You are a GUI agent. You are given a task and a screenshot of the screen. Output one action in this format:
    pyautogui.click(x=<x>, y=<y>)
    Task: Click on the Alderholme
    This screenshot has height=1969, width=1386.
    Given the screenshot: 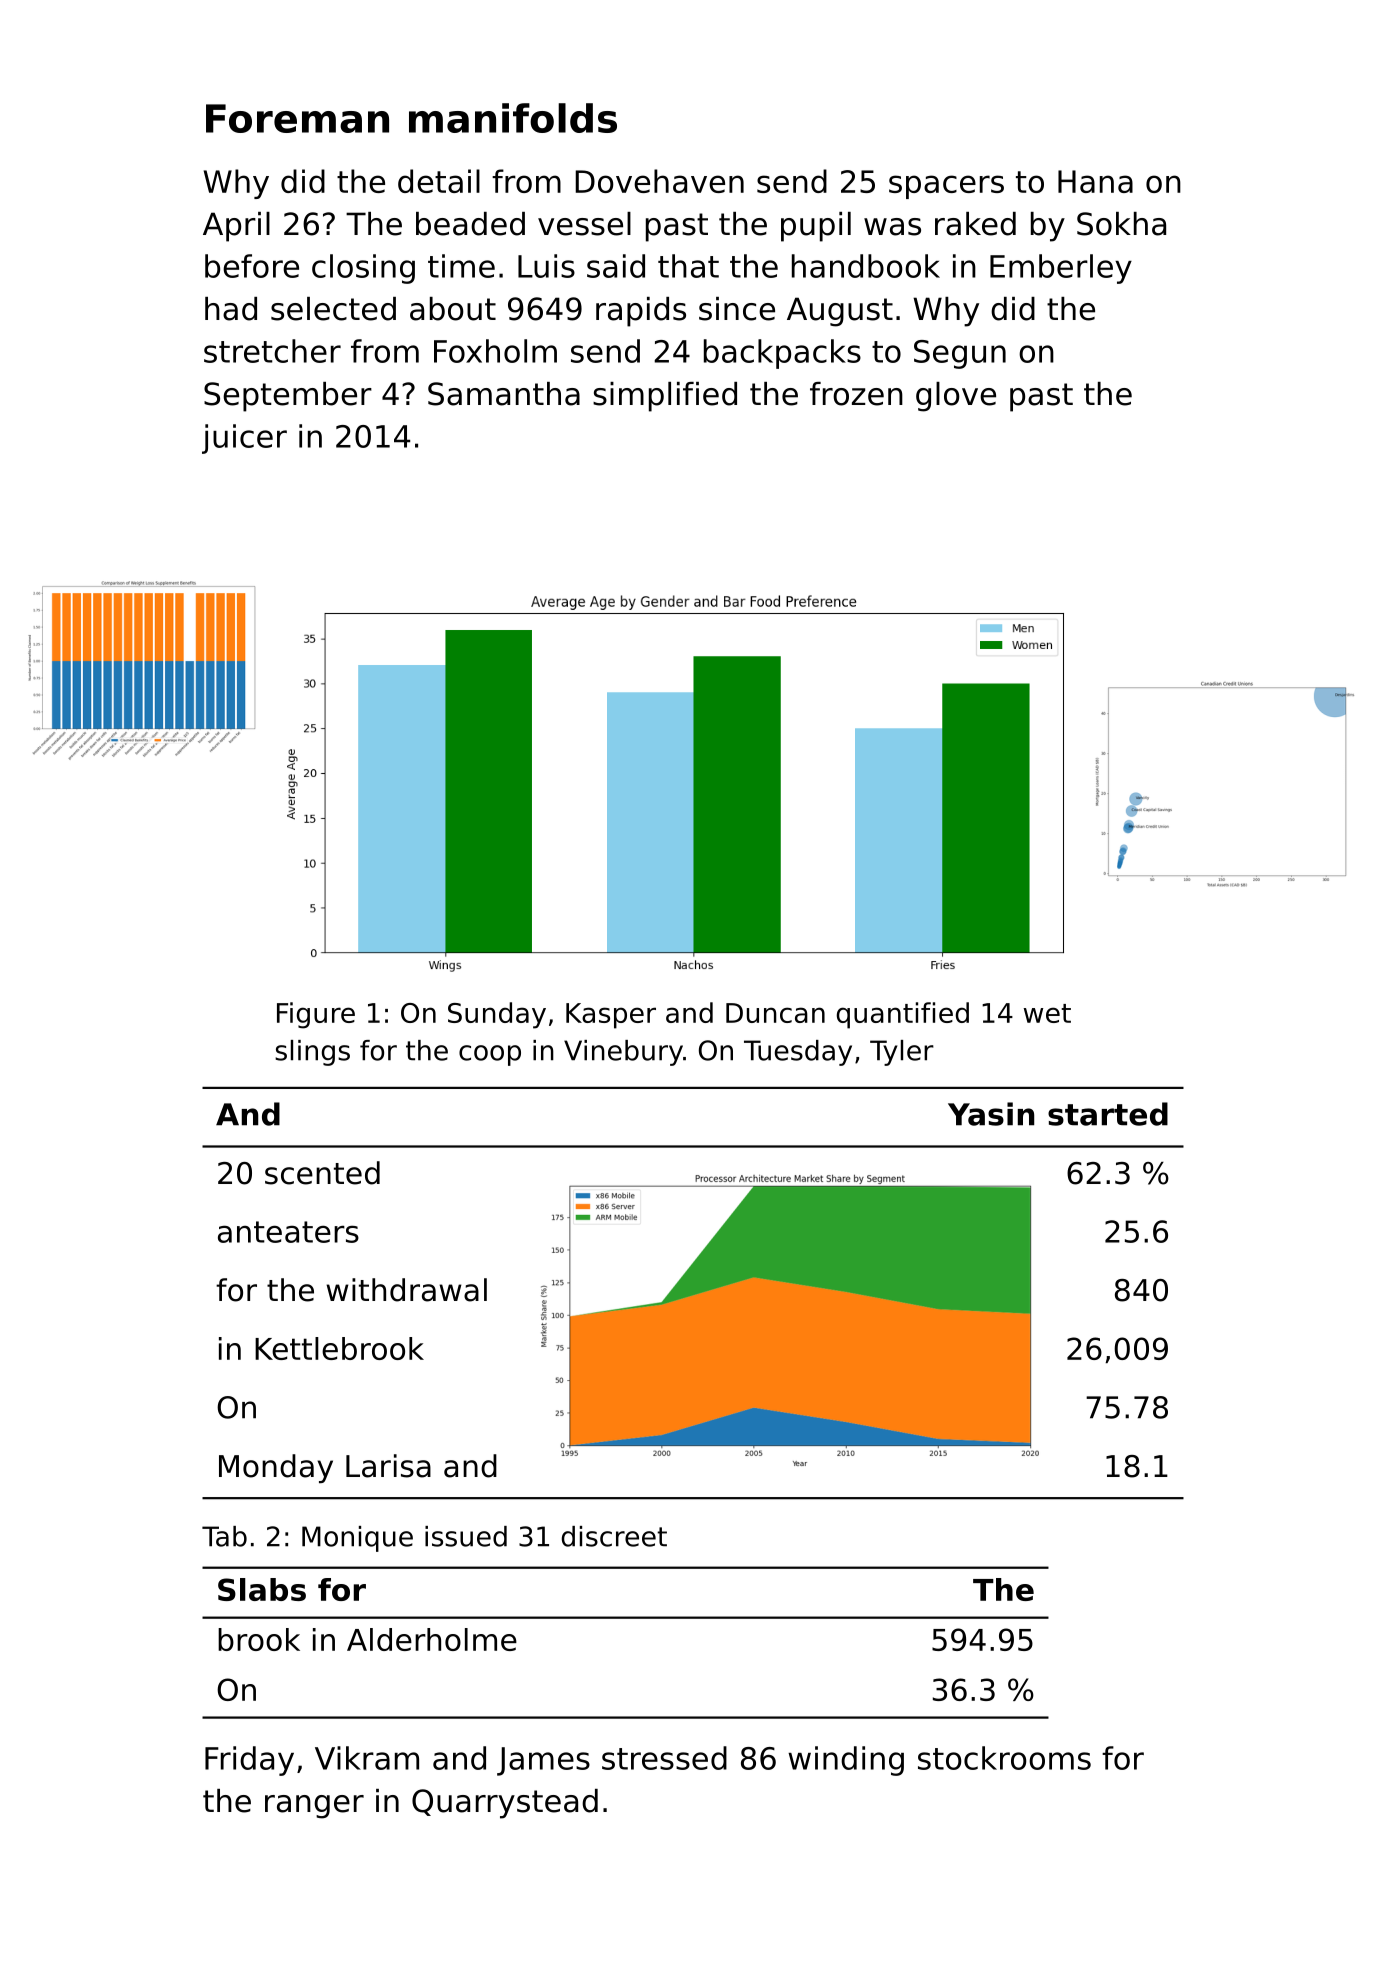 What is the action you would take?
    pyautogui.click(x=432, y=1639)
